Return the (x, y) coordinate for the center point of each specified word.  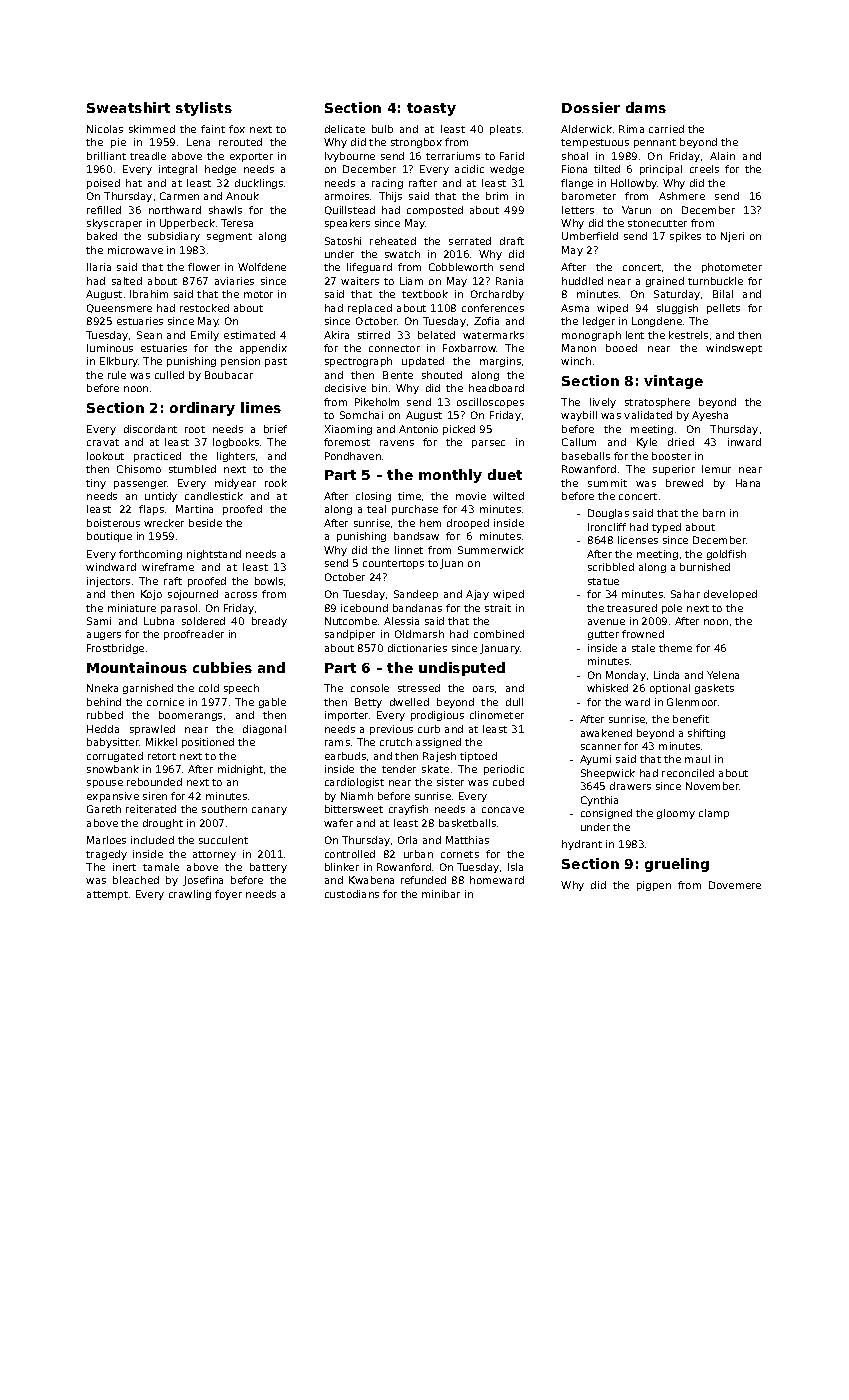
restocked (204, 308)
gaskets (714, 689)
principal (661, 170)
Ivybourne (350, 157)
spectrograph (358, 362)
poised (103, 184)
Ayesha (710, 416)
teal (376, 509)
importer (346, 716)
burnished (705, 567)
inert (124, 867)
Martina (194, 509)
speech (241, 689)
